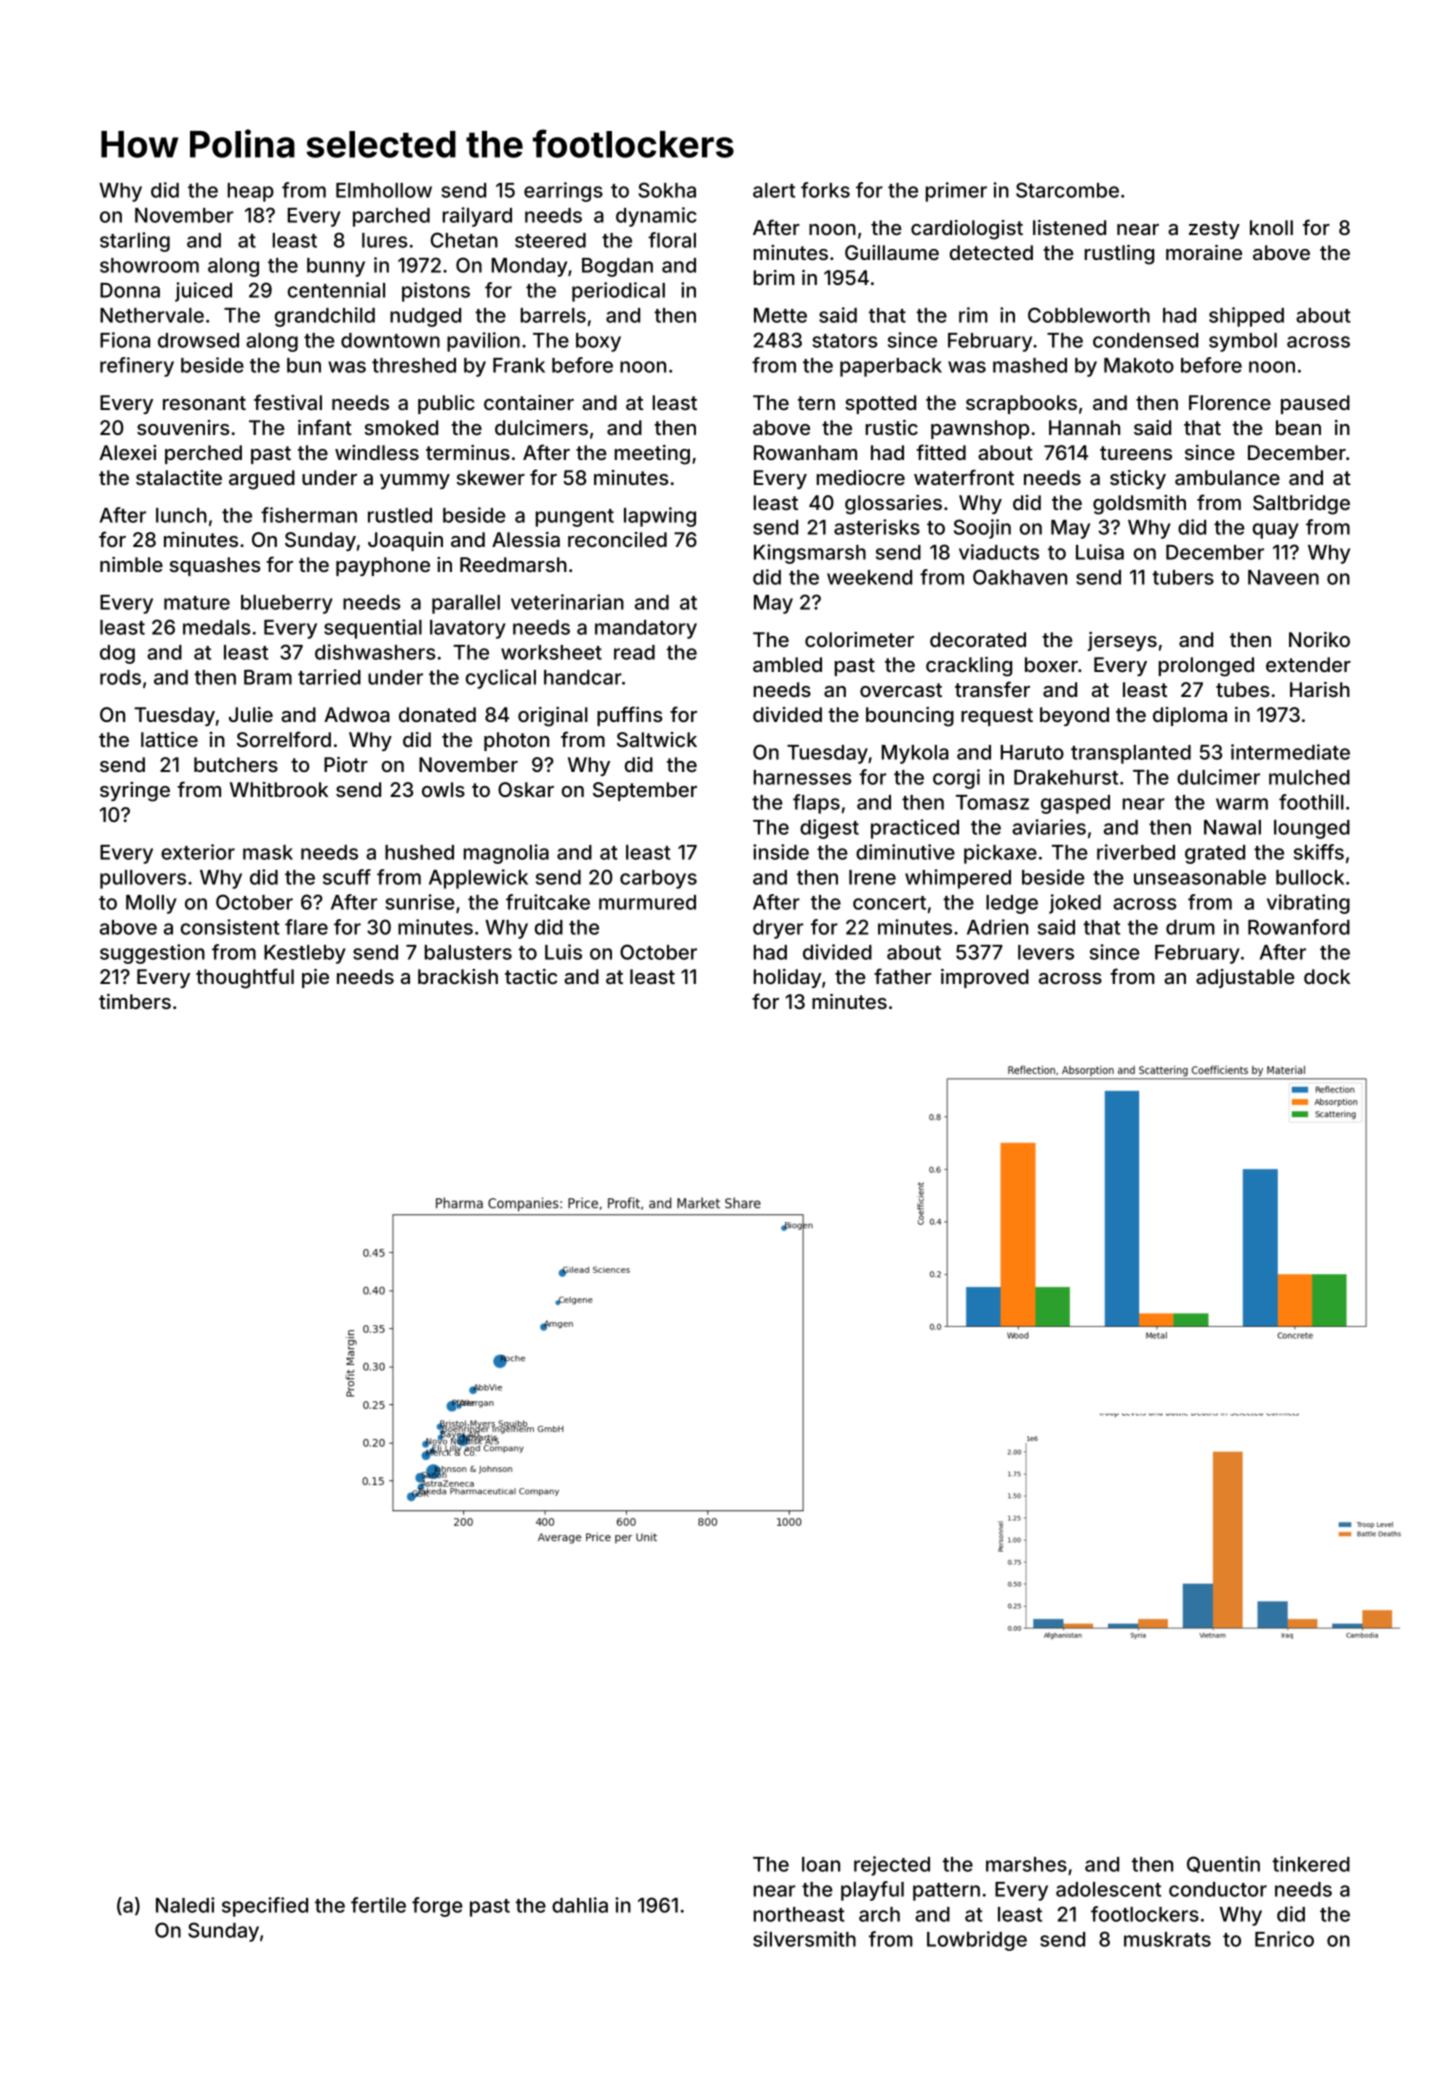  Describe the element at coordinates (1223, 1864) in the page. I see `Quentin` at that location.
